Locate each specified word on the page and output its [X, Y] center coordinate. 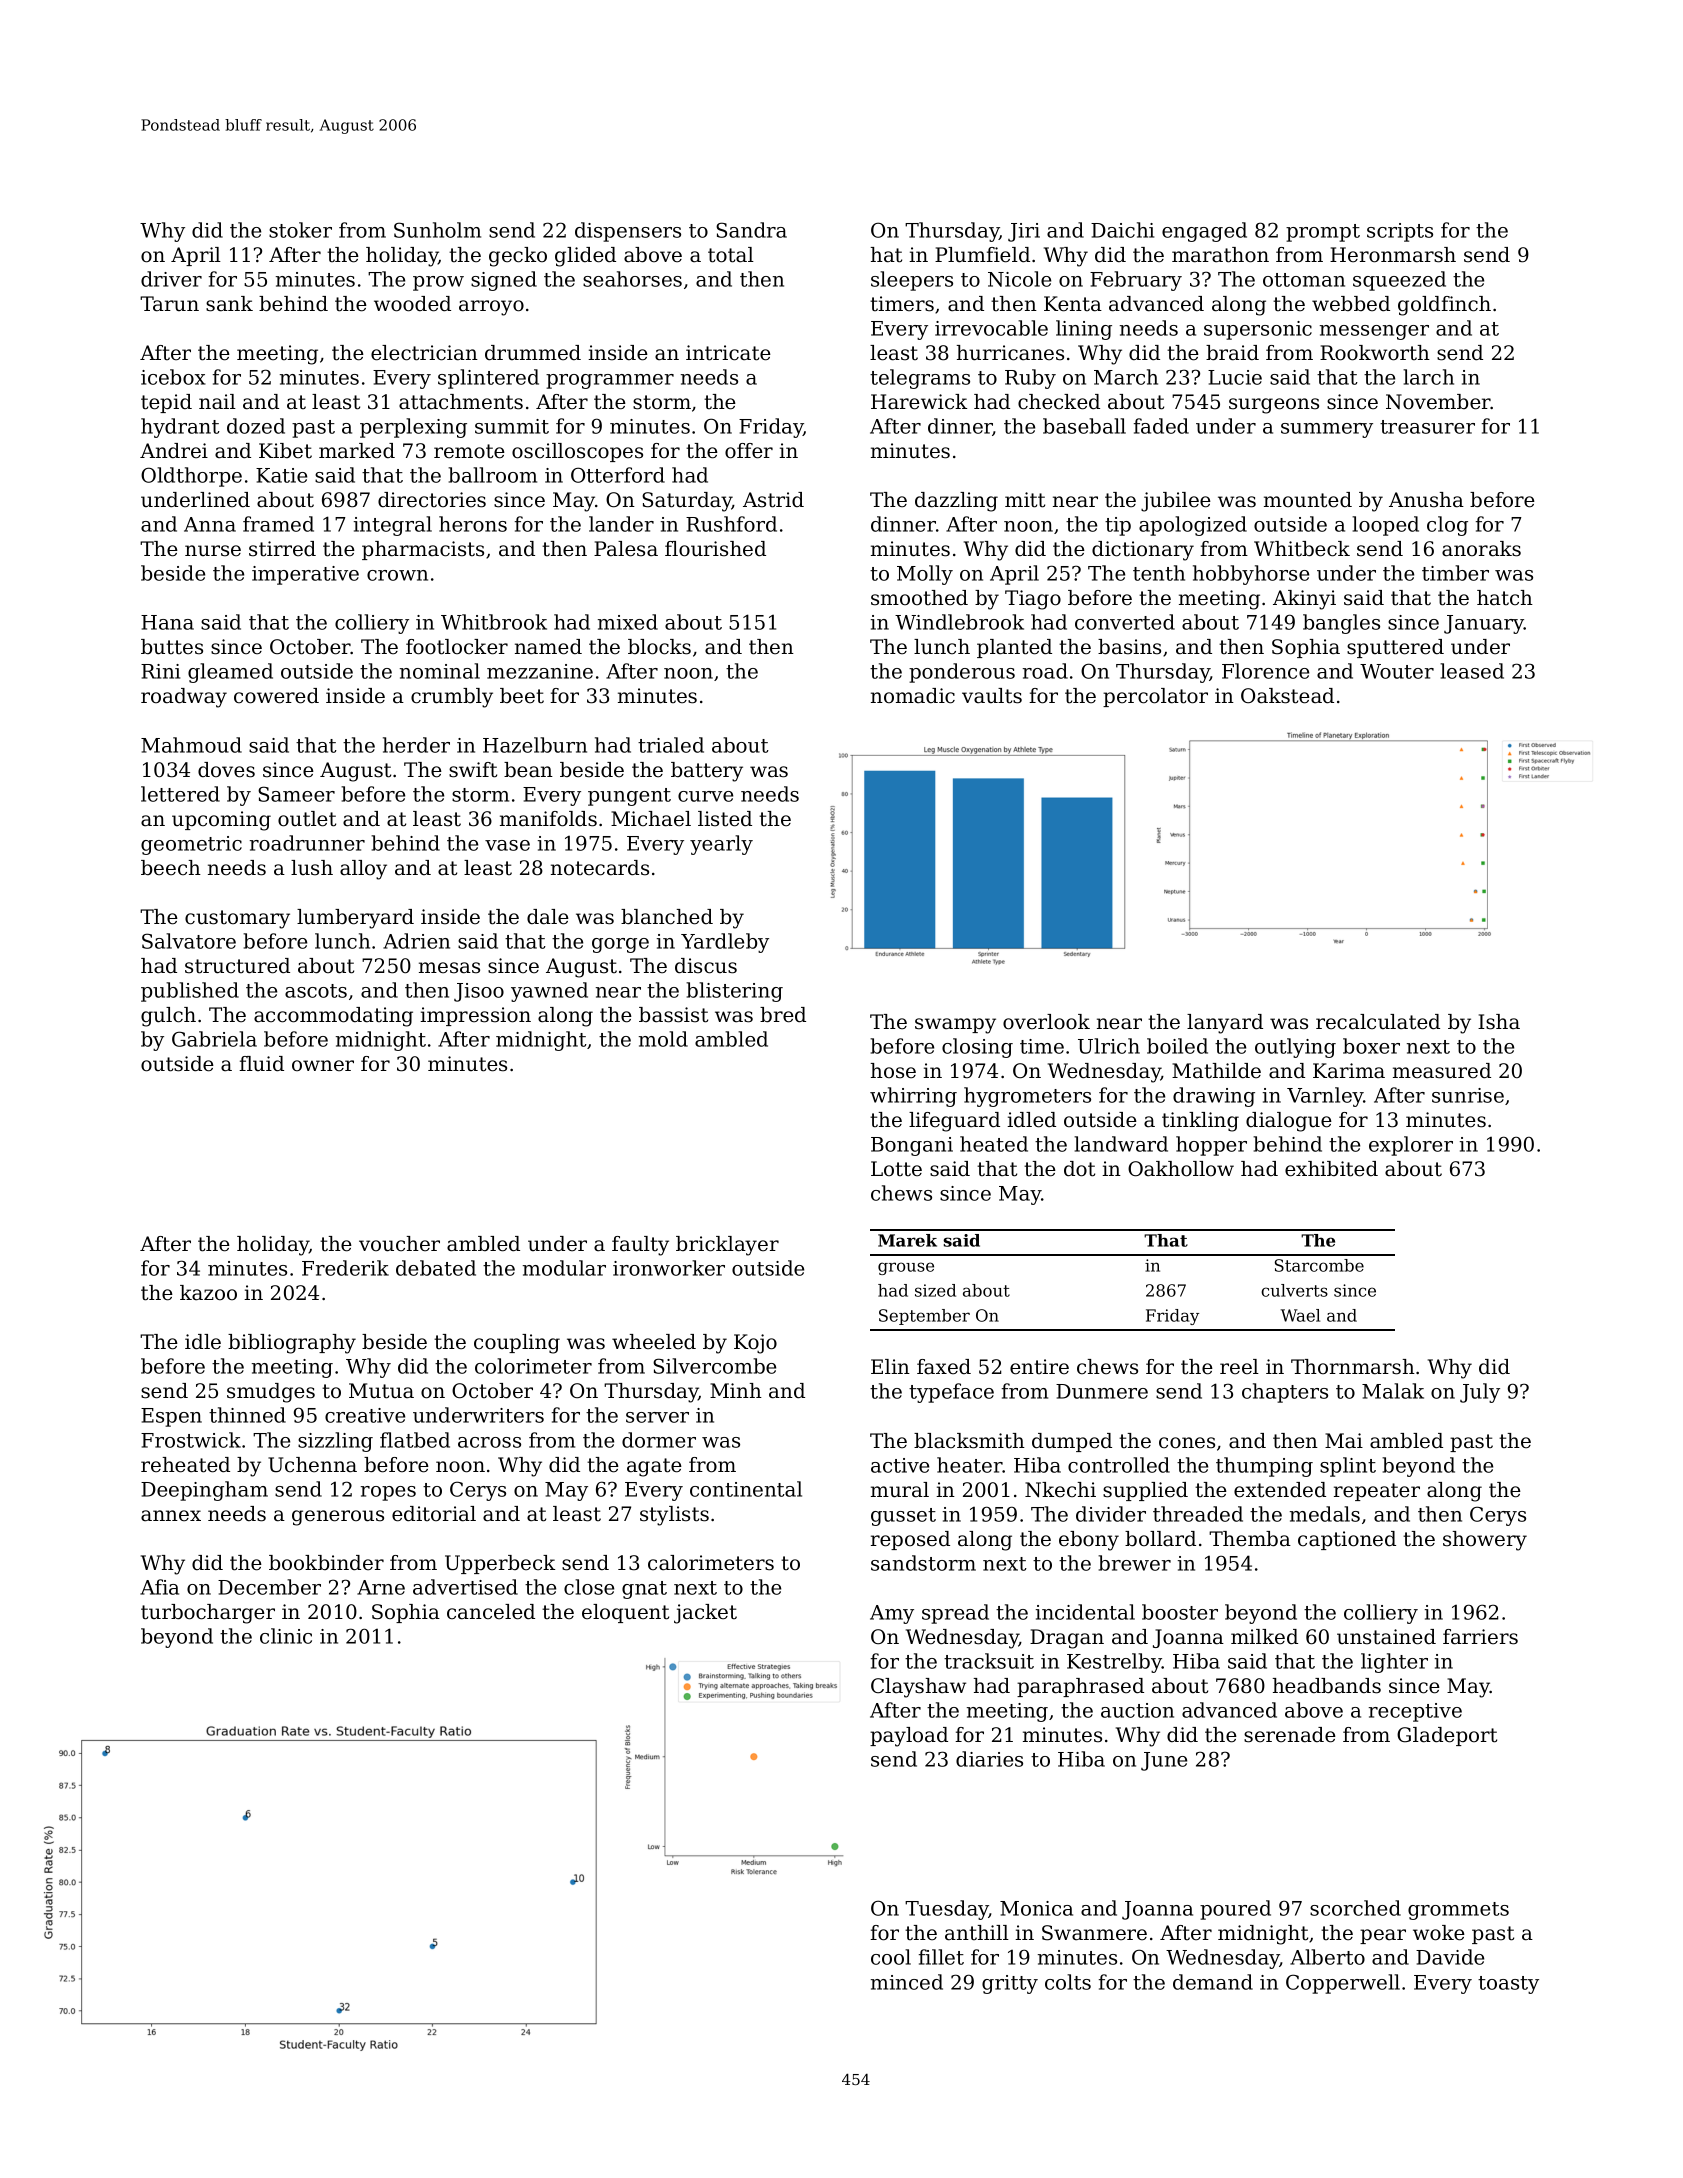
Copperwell [1343, 1984]
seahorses [632, 279]
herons [473, 524]
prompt [1323, 233]
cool [891, 1957]
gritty [1010, 1984]
